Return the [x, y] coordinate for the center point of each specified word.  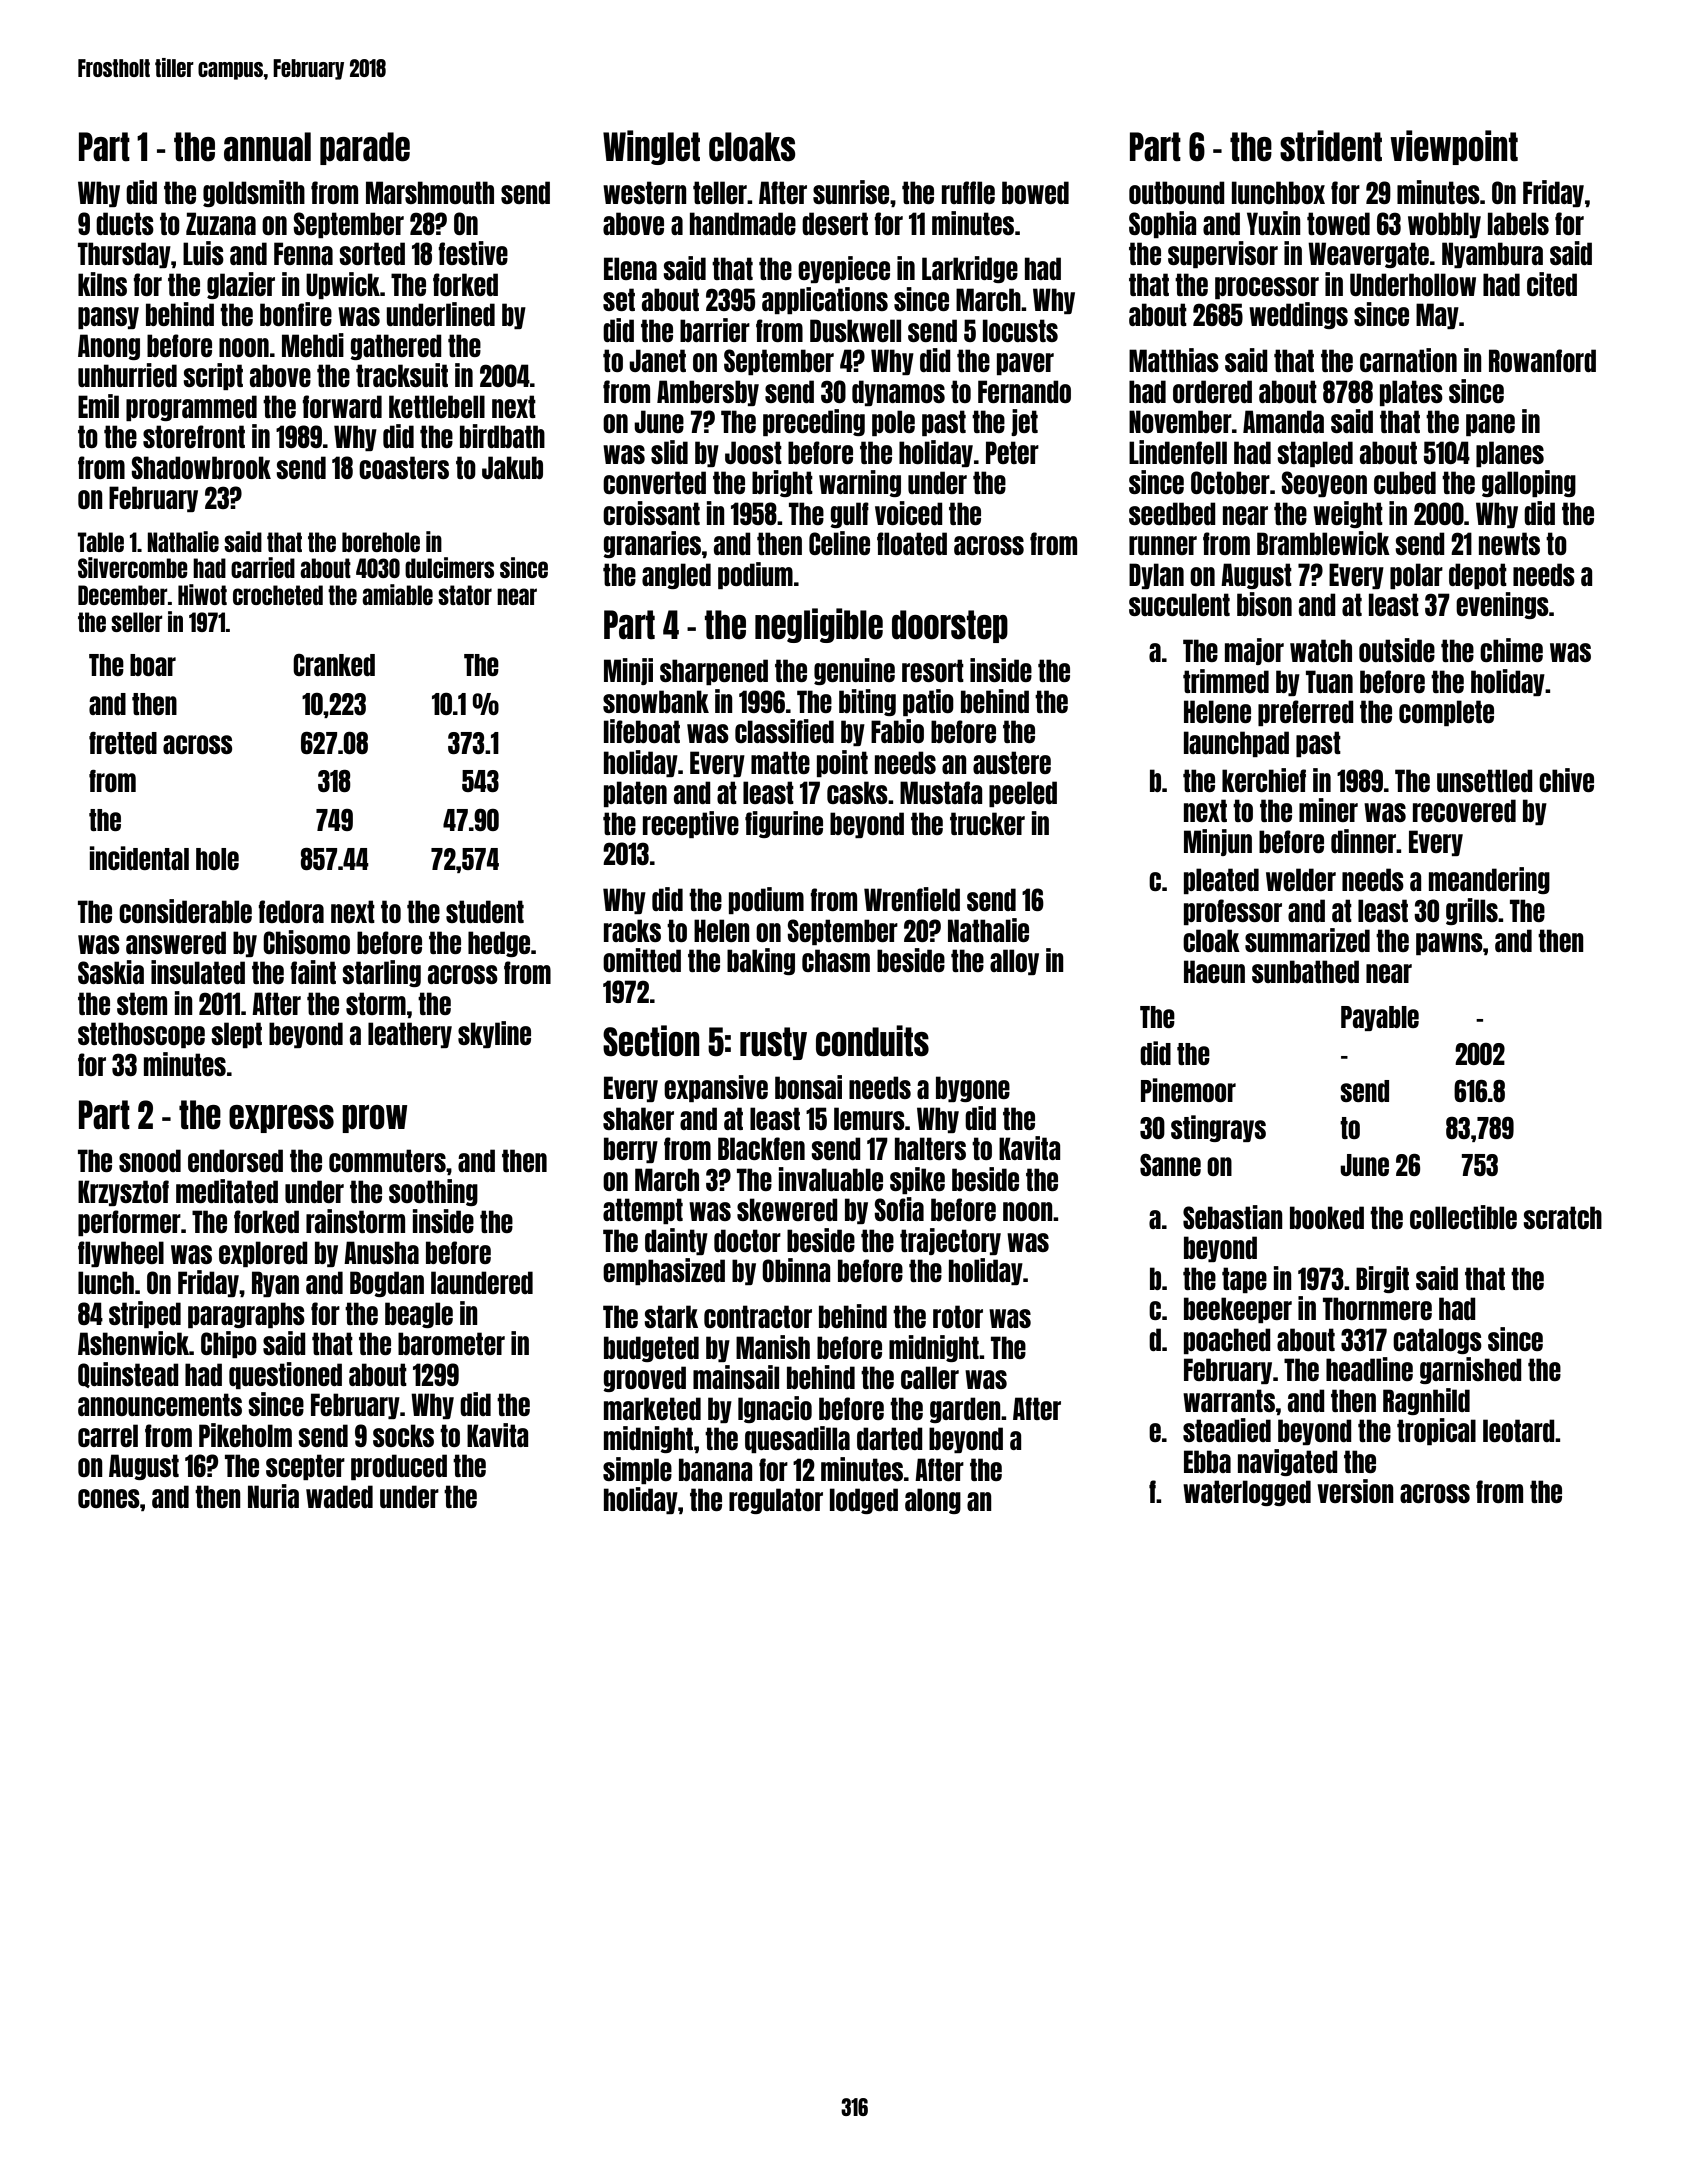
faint [313, 972]
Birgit [1382, 1279]
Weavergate [1368, 255]
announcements [160, 1404]
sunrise [851, 192]
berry [631, 1150]
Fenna [303, 253]
